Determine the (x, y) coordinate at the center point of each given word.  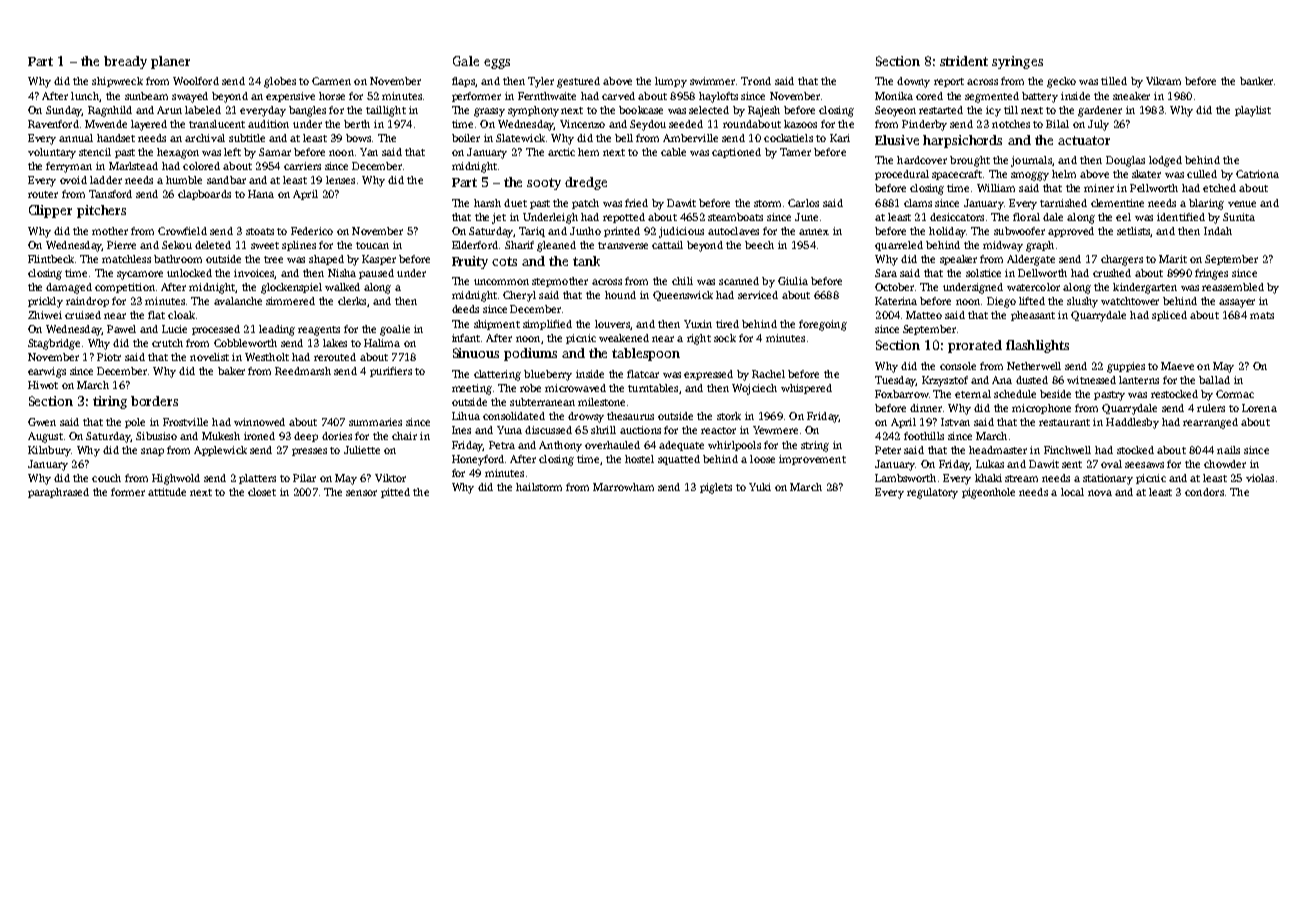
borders (154, 401)
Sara (886, 273)
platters (257, 479)
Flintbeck (51, 259)
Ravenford (53, 124)
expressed (708, 375)
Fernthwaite (547, 96)
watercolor (1033, 287)
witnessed (1091, 380)
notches (1011, 124)
